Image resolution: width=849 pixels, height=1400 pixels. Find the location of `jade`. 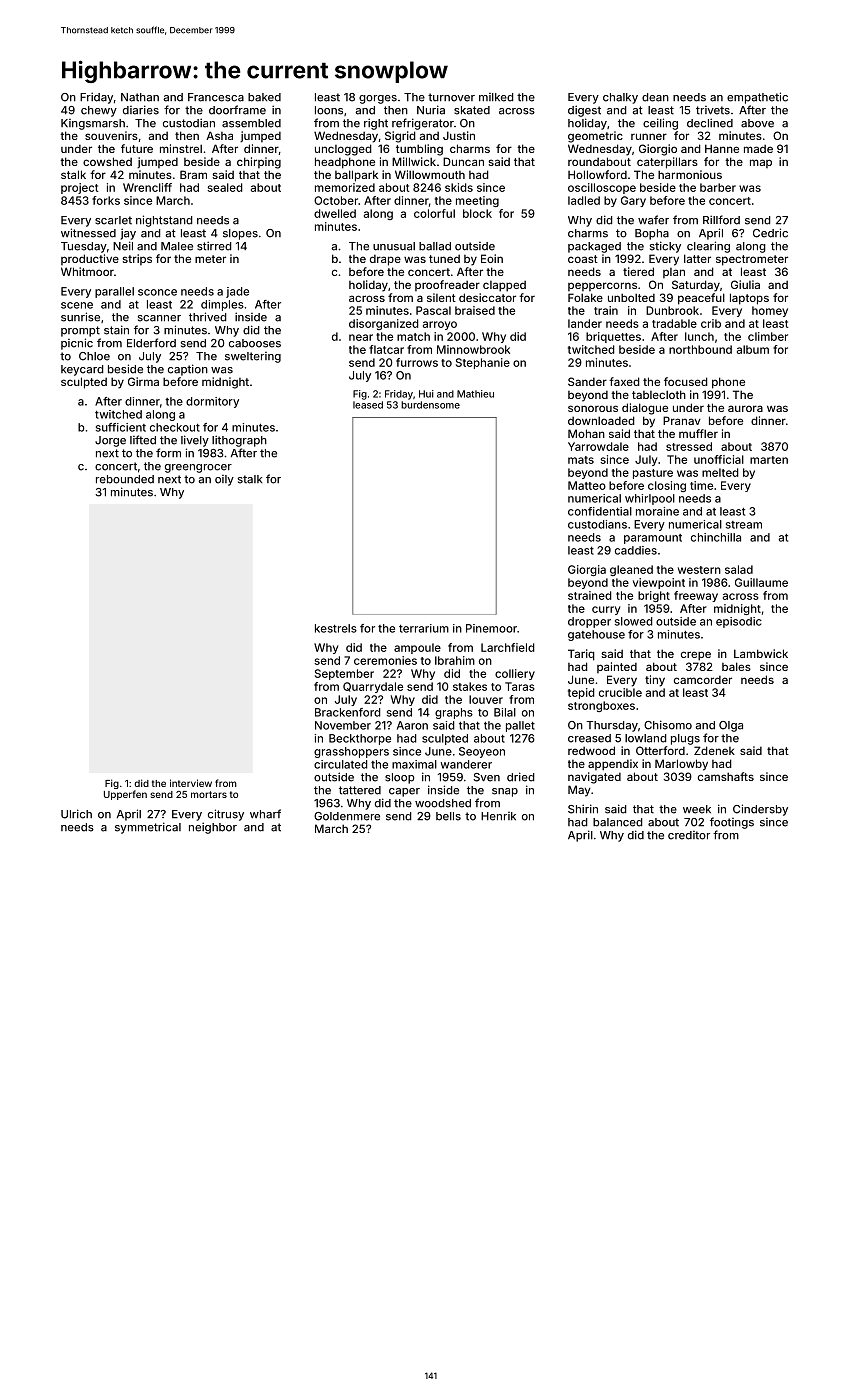

jade is located at coordinates (237, 292).
